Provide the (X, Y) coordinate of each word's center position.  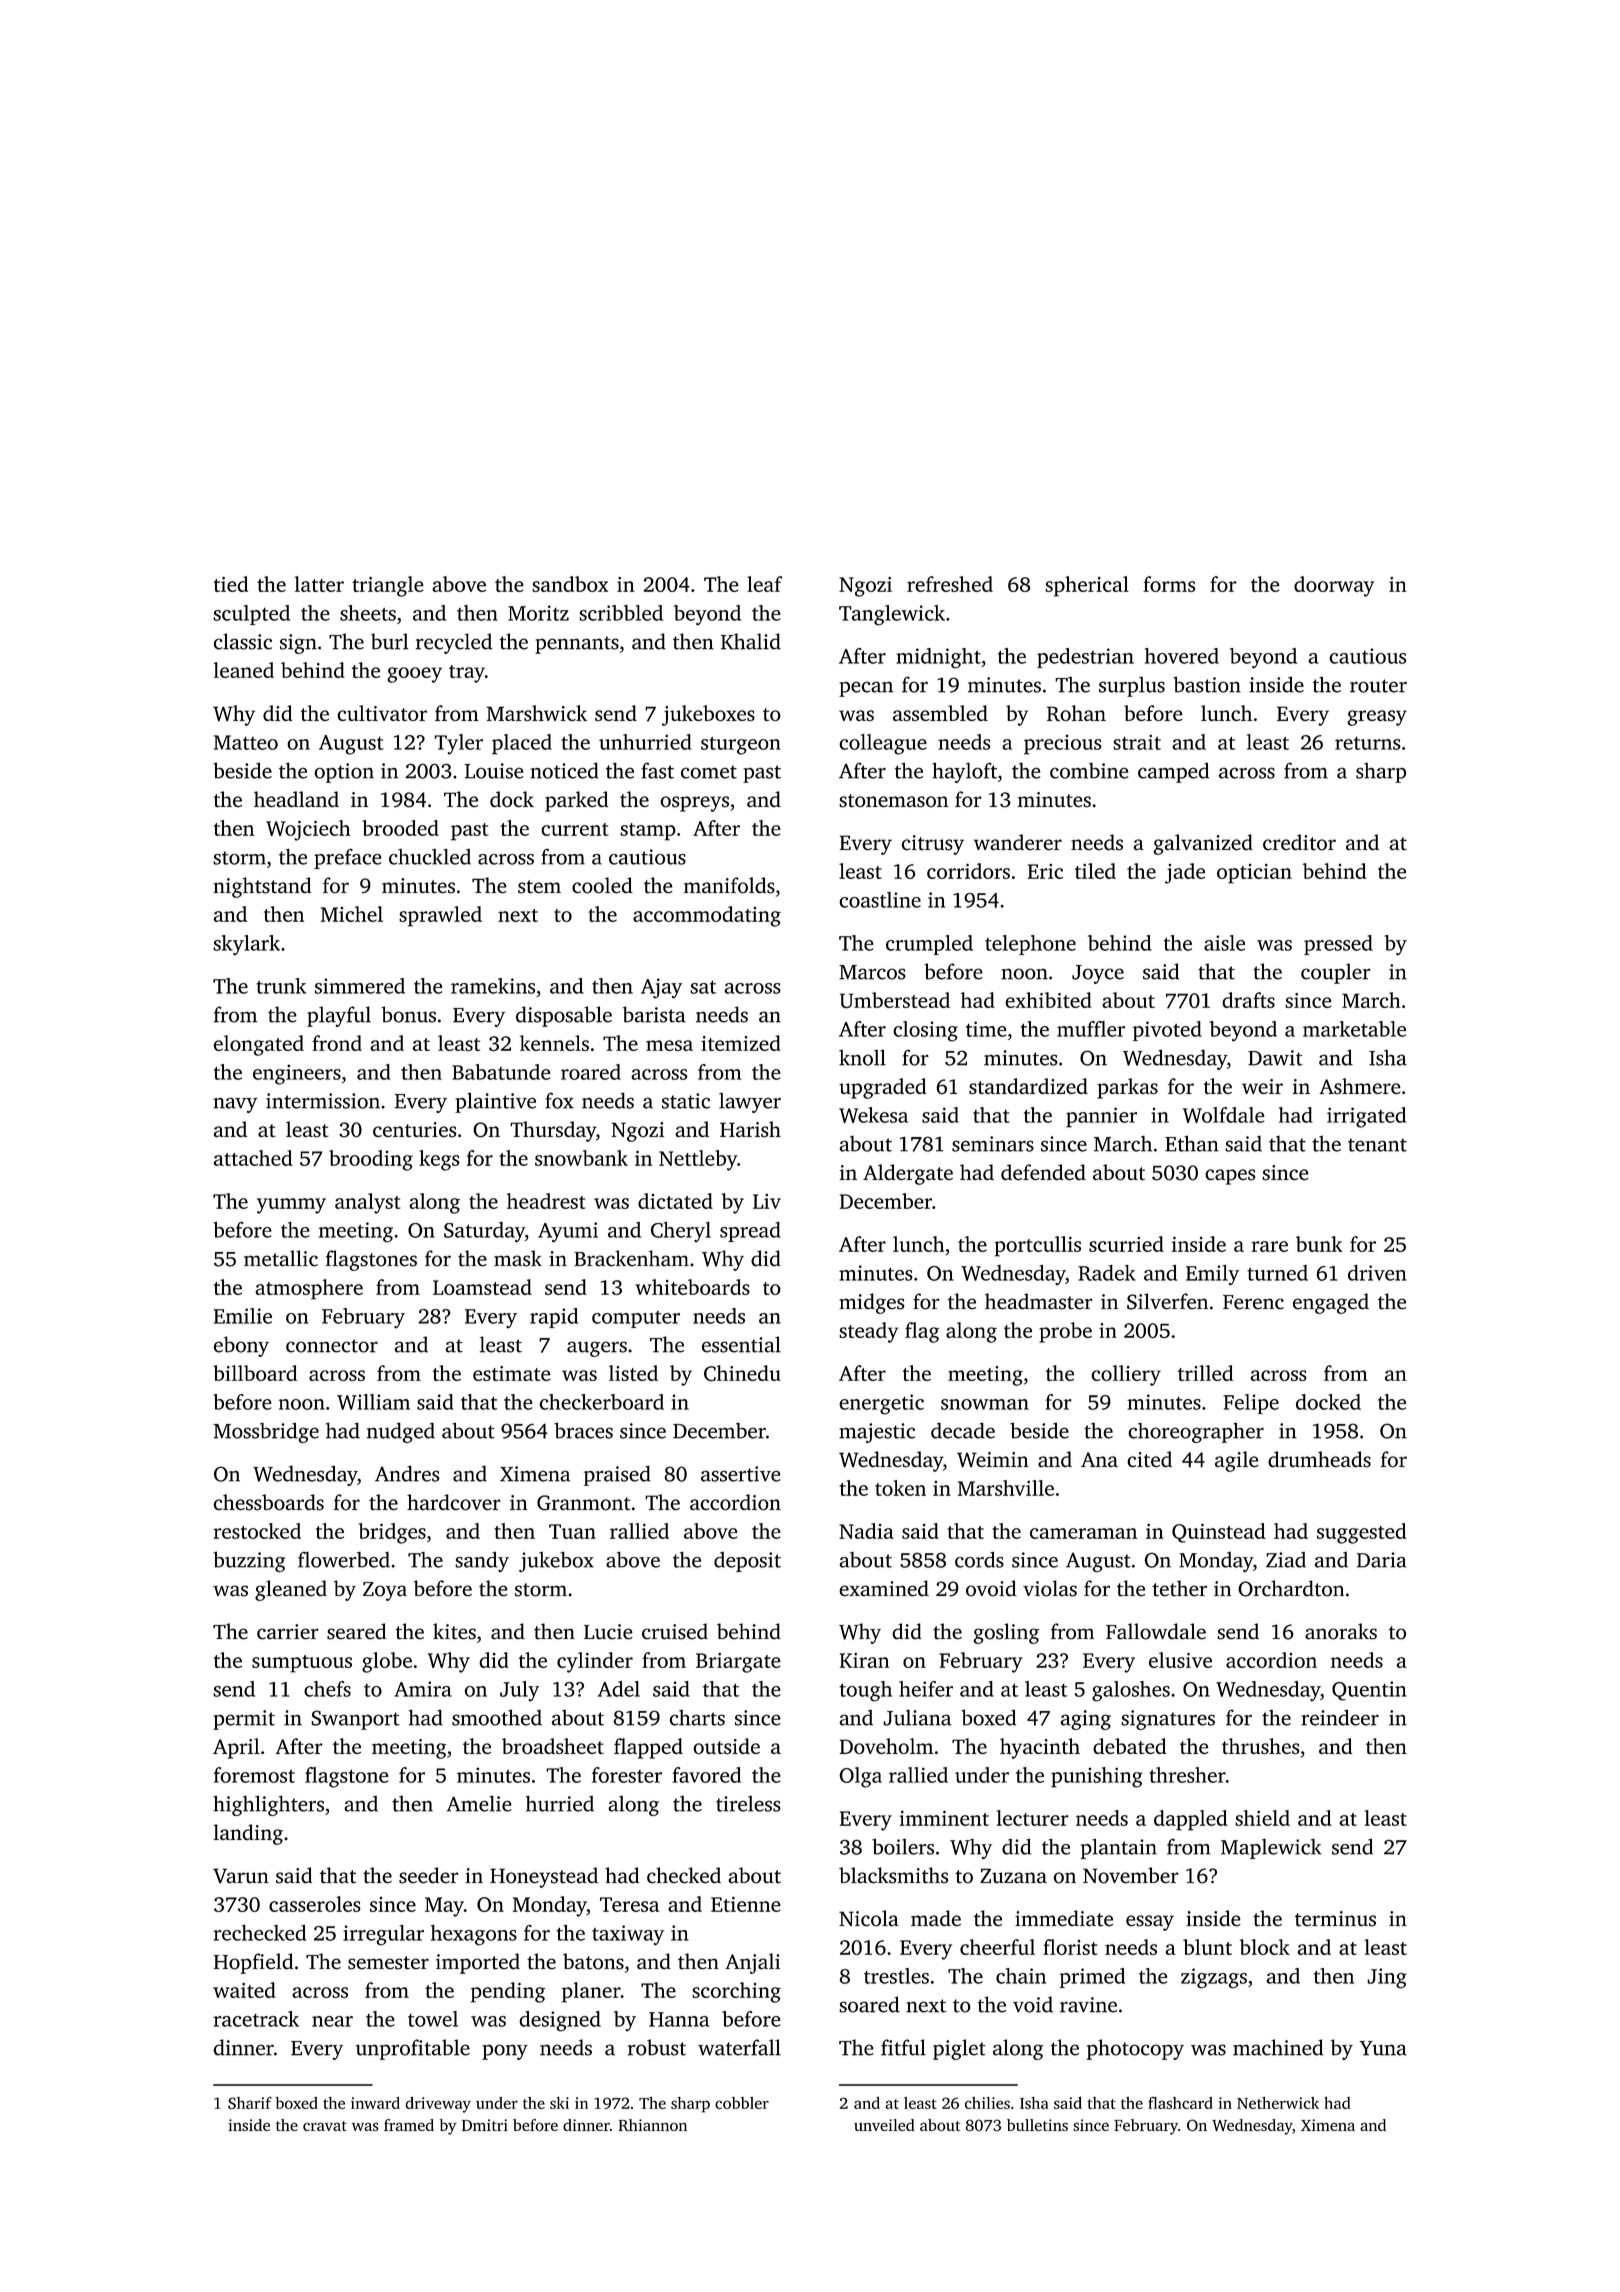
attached (253, 1158)
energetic (881, 1404)
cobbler (742, 2103)
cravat (325, 2126)
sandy (482, 1561)
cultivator (382, 713)
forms (1169, 584)
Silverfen (1167, 1301)
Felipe (1251, 1404)
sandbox (570, 584)
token (900, 1488)
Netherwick (1278, 2103)
